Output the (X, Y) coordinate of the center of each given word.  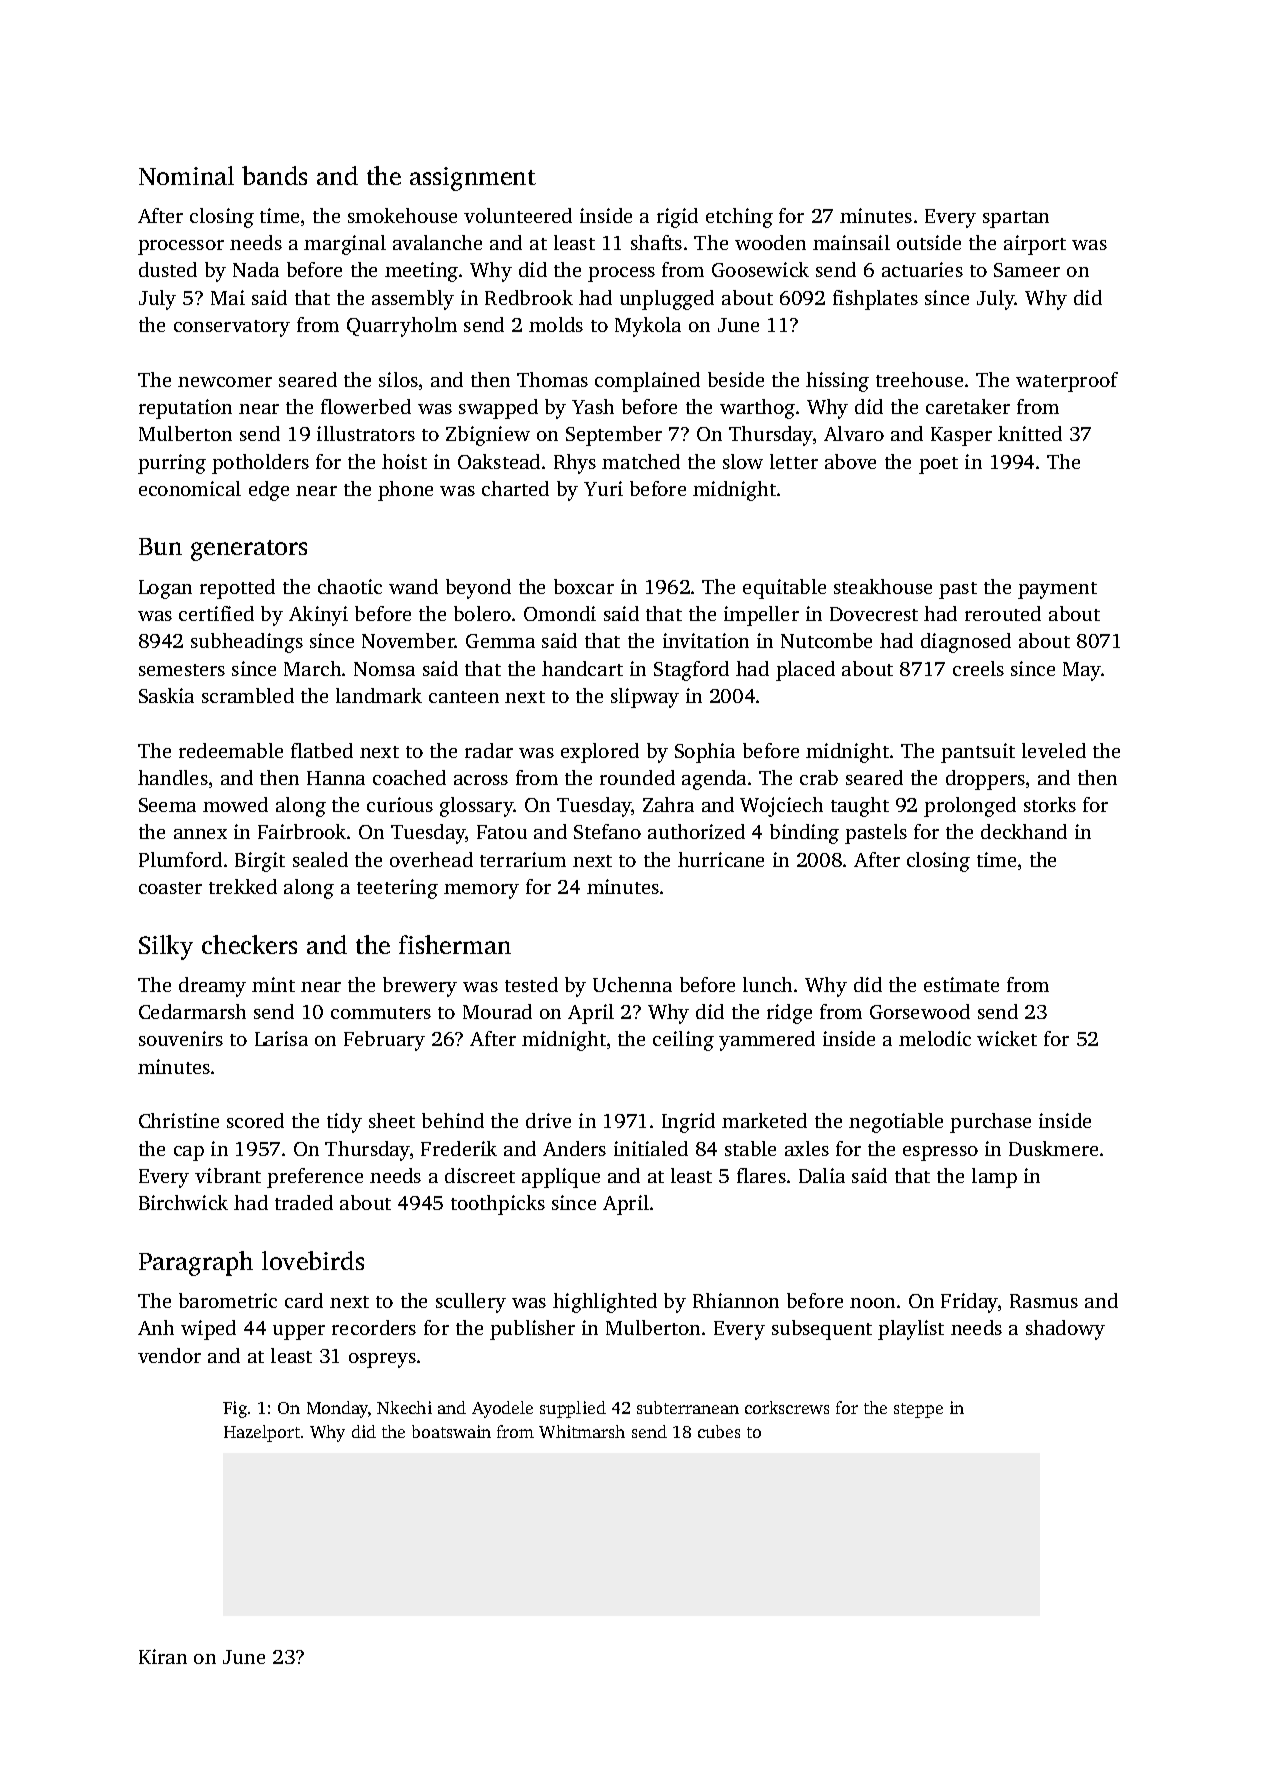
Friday (969, 1303)
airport (1035, 245)
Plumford (180, 859)
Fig (235, 1409)
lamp (994, 1178)
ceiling (683, 1041)
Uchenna (632, 984)
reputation (185, 409)
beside (736, 379)
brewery (420, 987)
